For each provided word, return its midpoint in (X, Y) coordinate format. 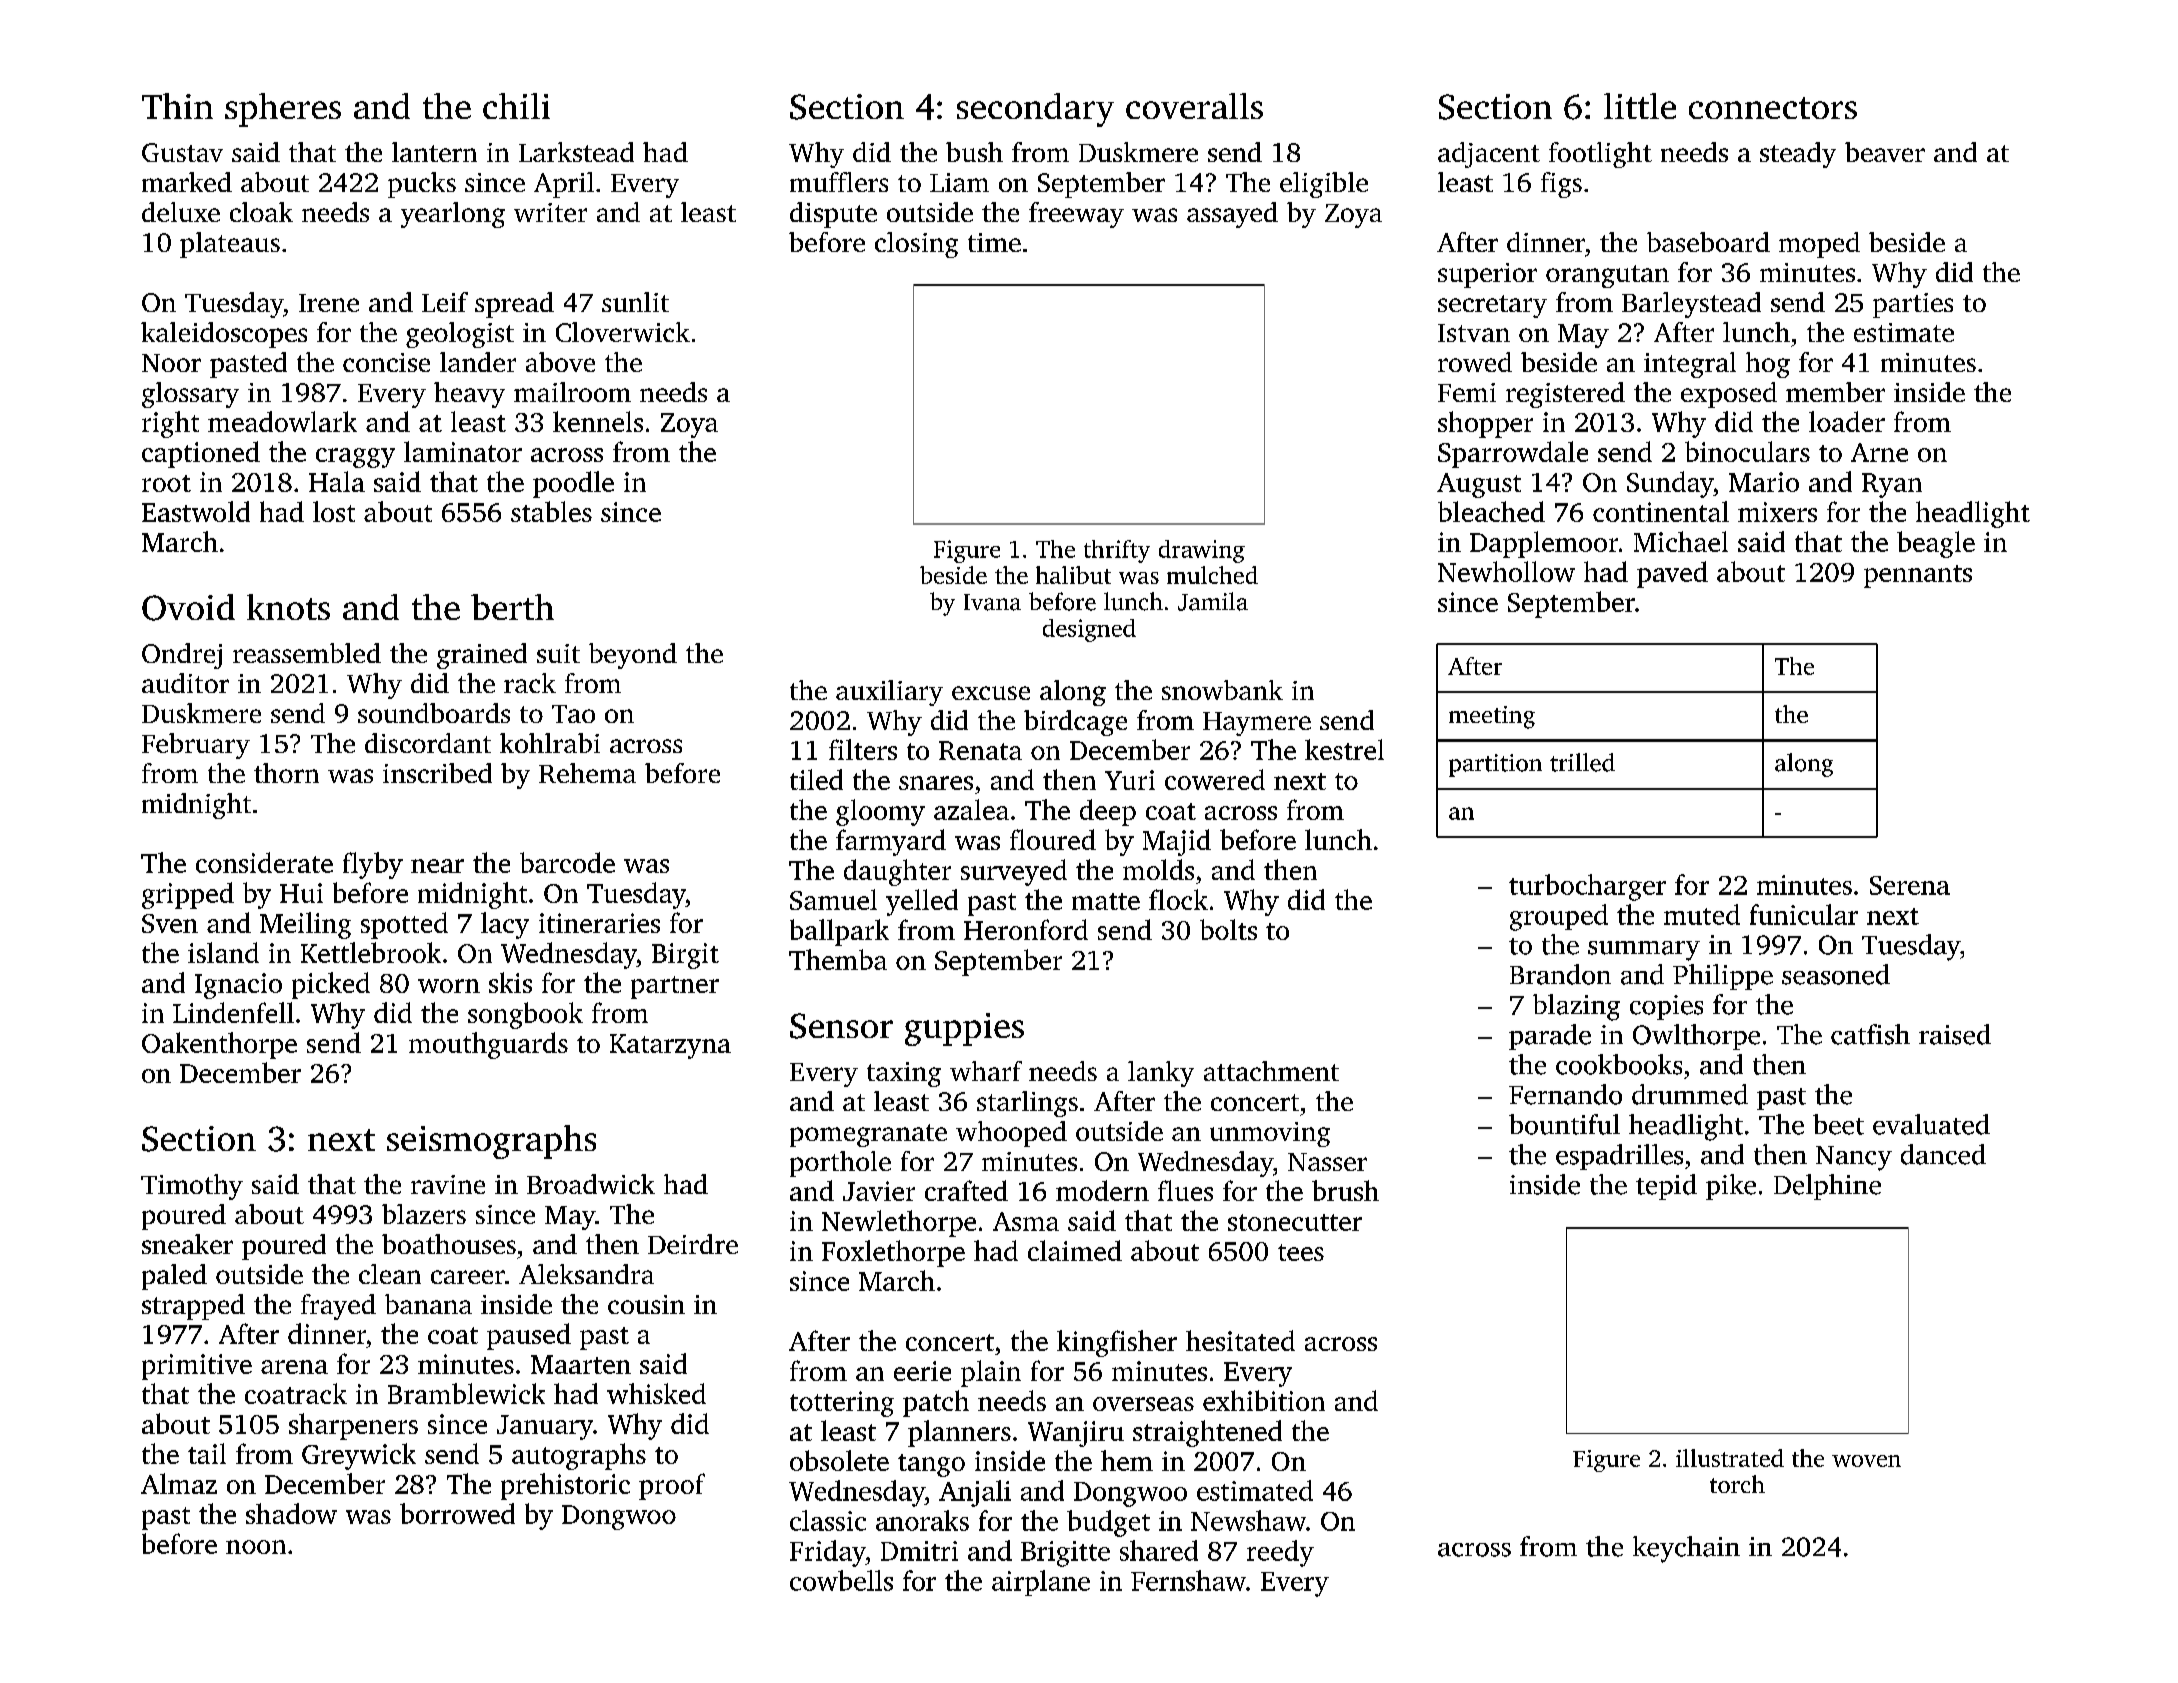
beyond (633, 656)
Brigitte (1065, 1554)
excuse (991, 693)
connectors (1773, 108)
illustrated (1730, 1458)
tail (207, 1453)
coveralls (1194, 106)
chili (516, 106)
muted (1702, 914)
